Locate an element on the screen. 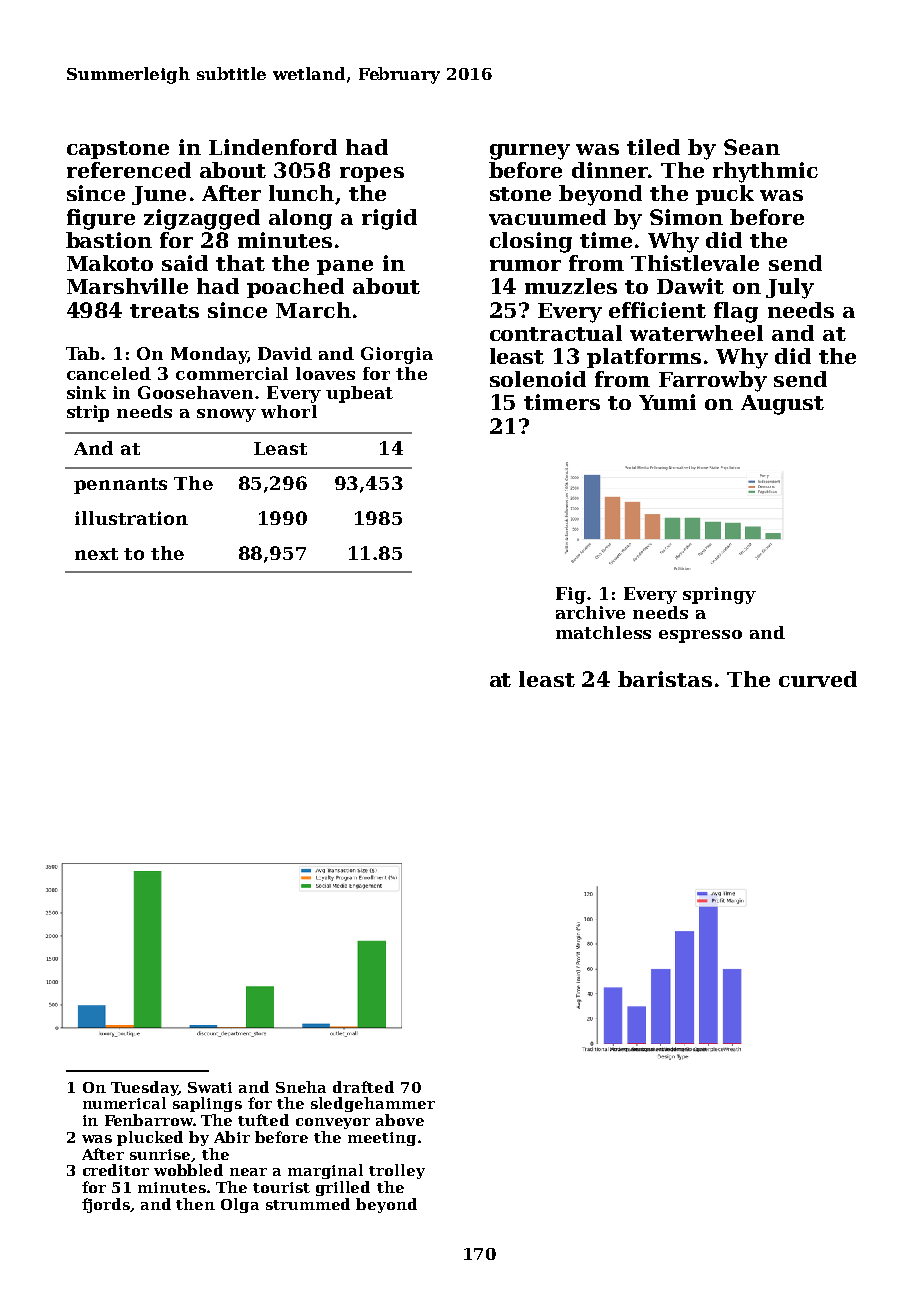 The width and height of the screenshot is (924, 1311). above is located at coordinates (400, 1120).
